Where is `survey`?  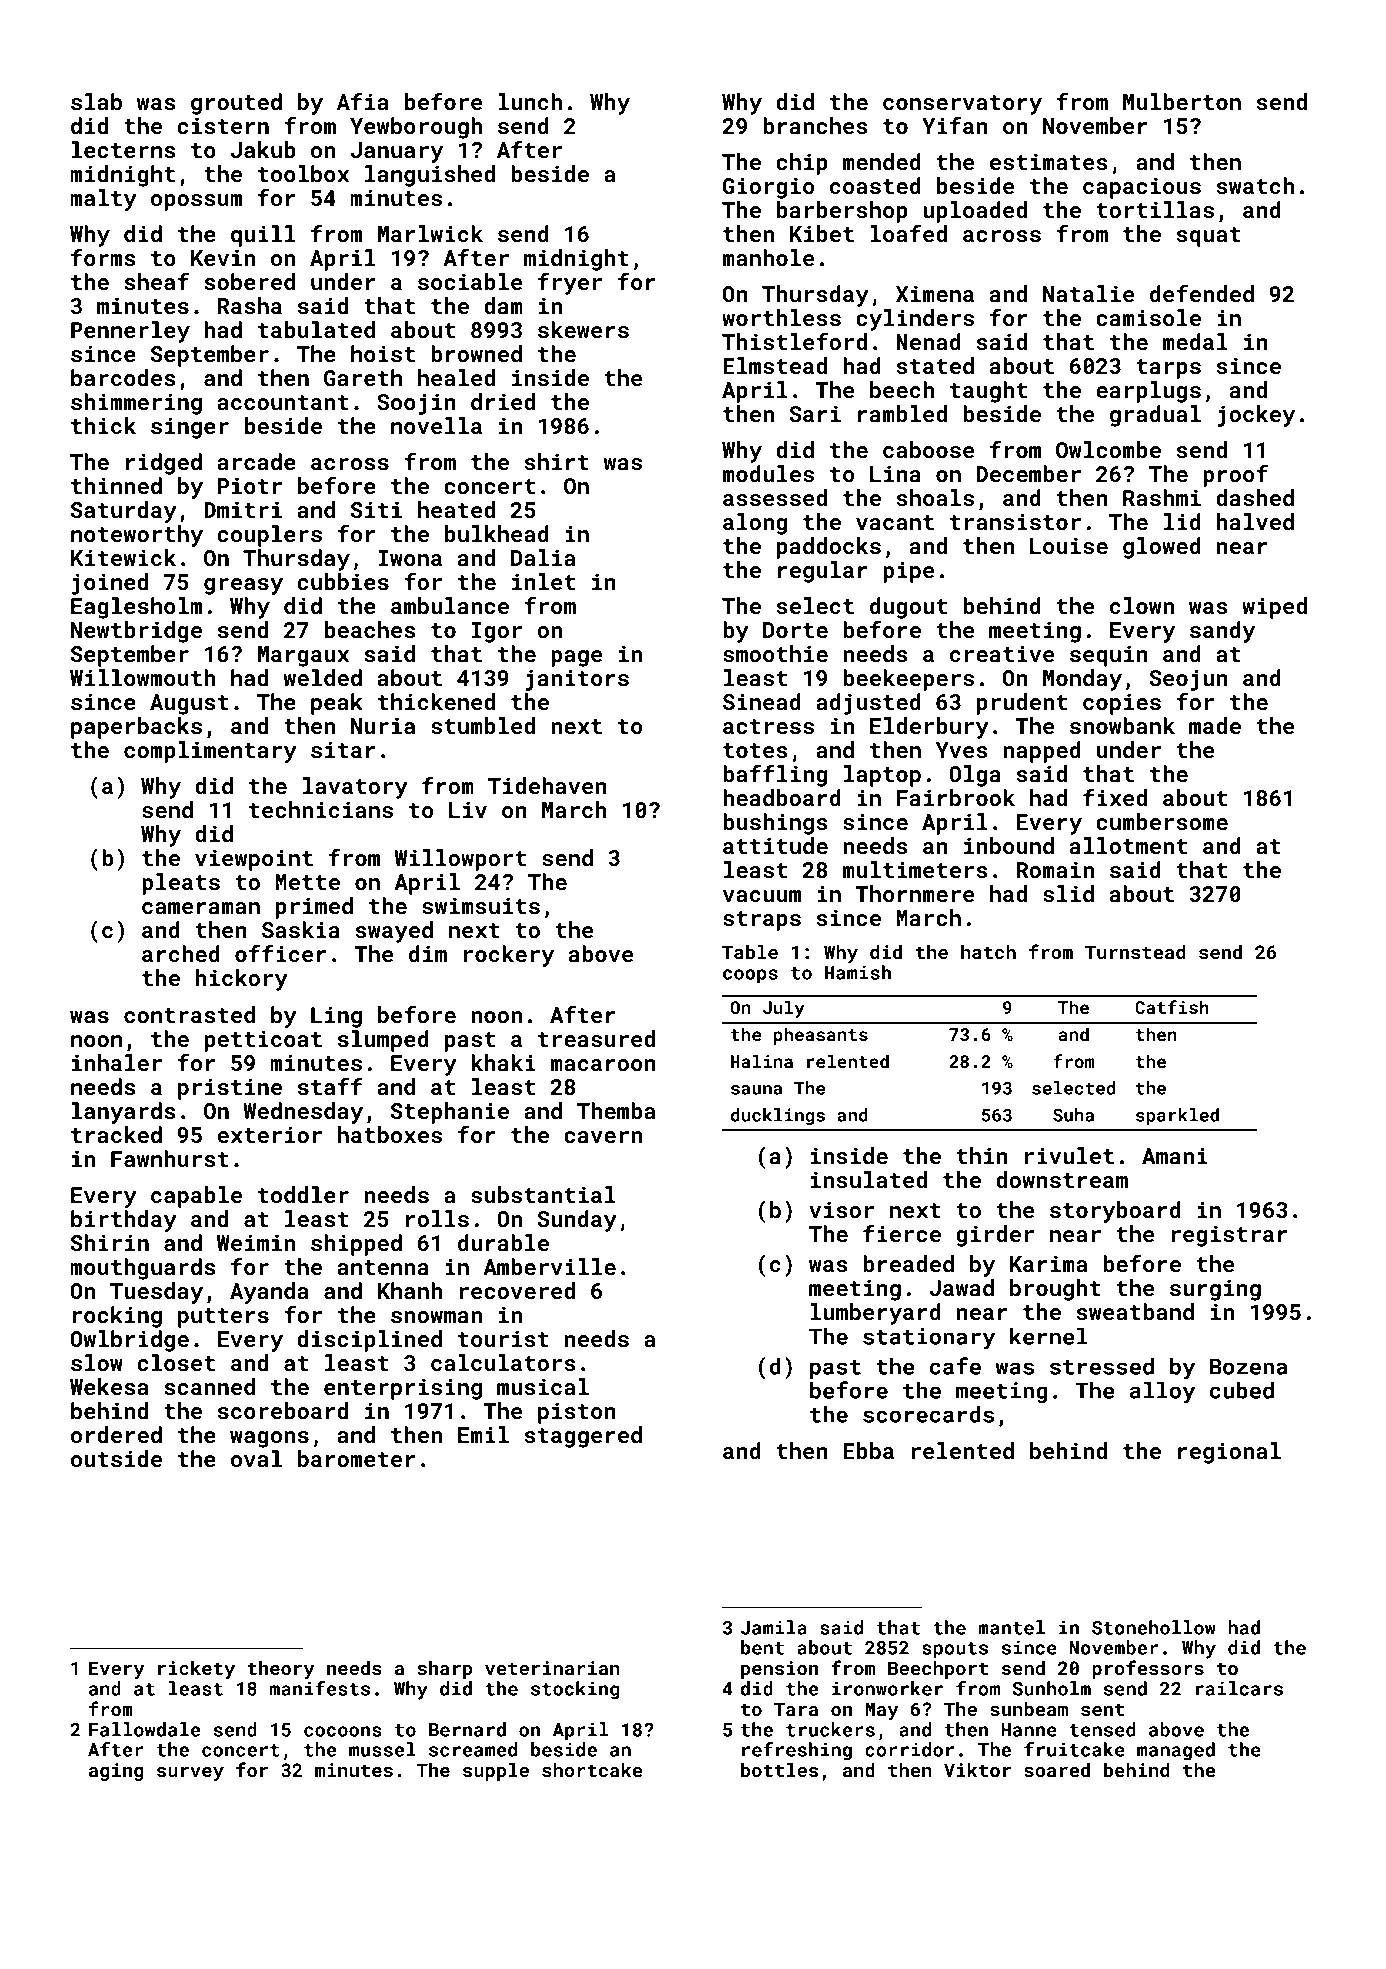
survey is located at coordinates (190, 1774).
